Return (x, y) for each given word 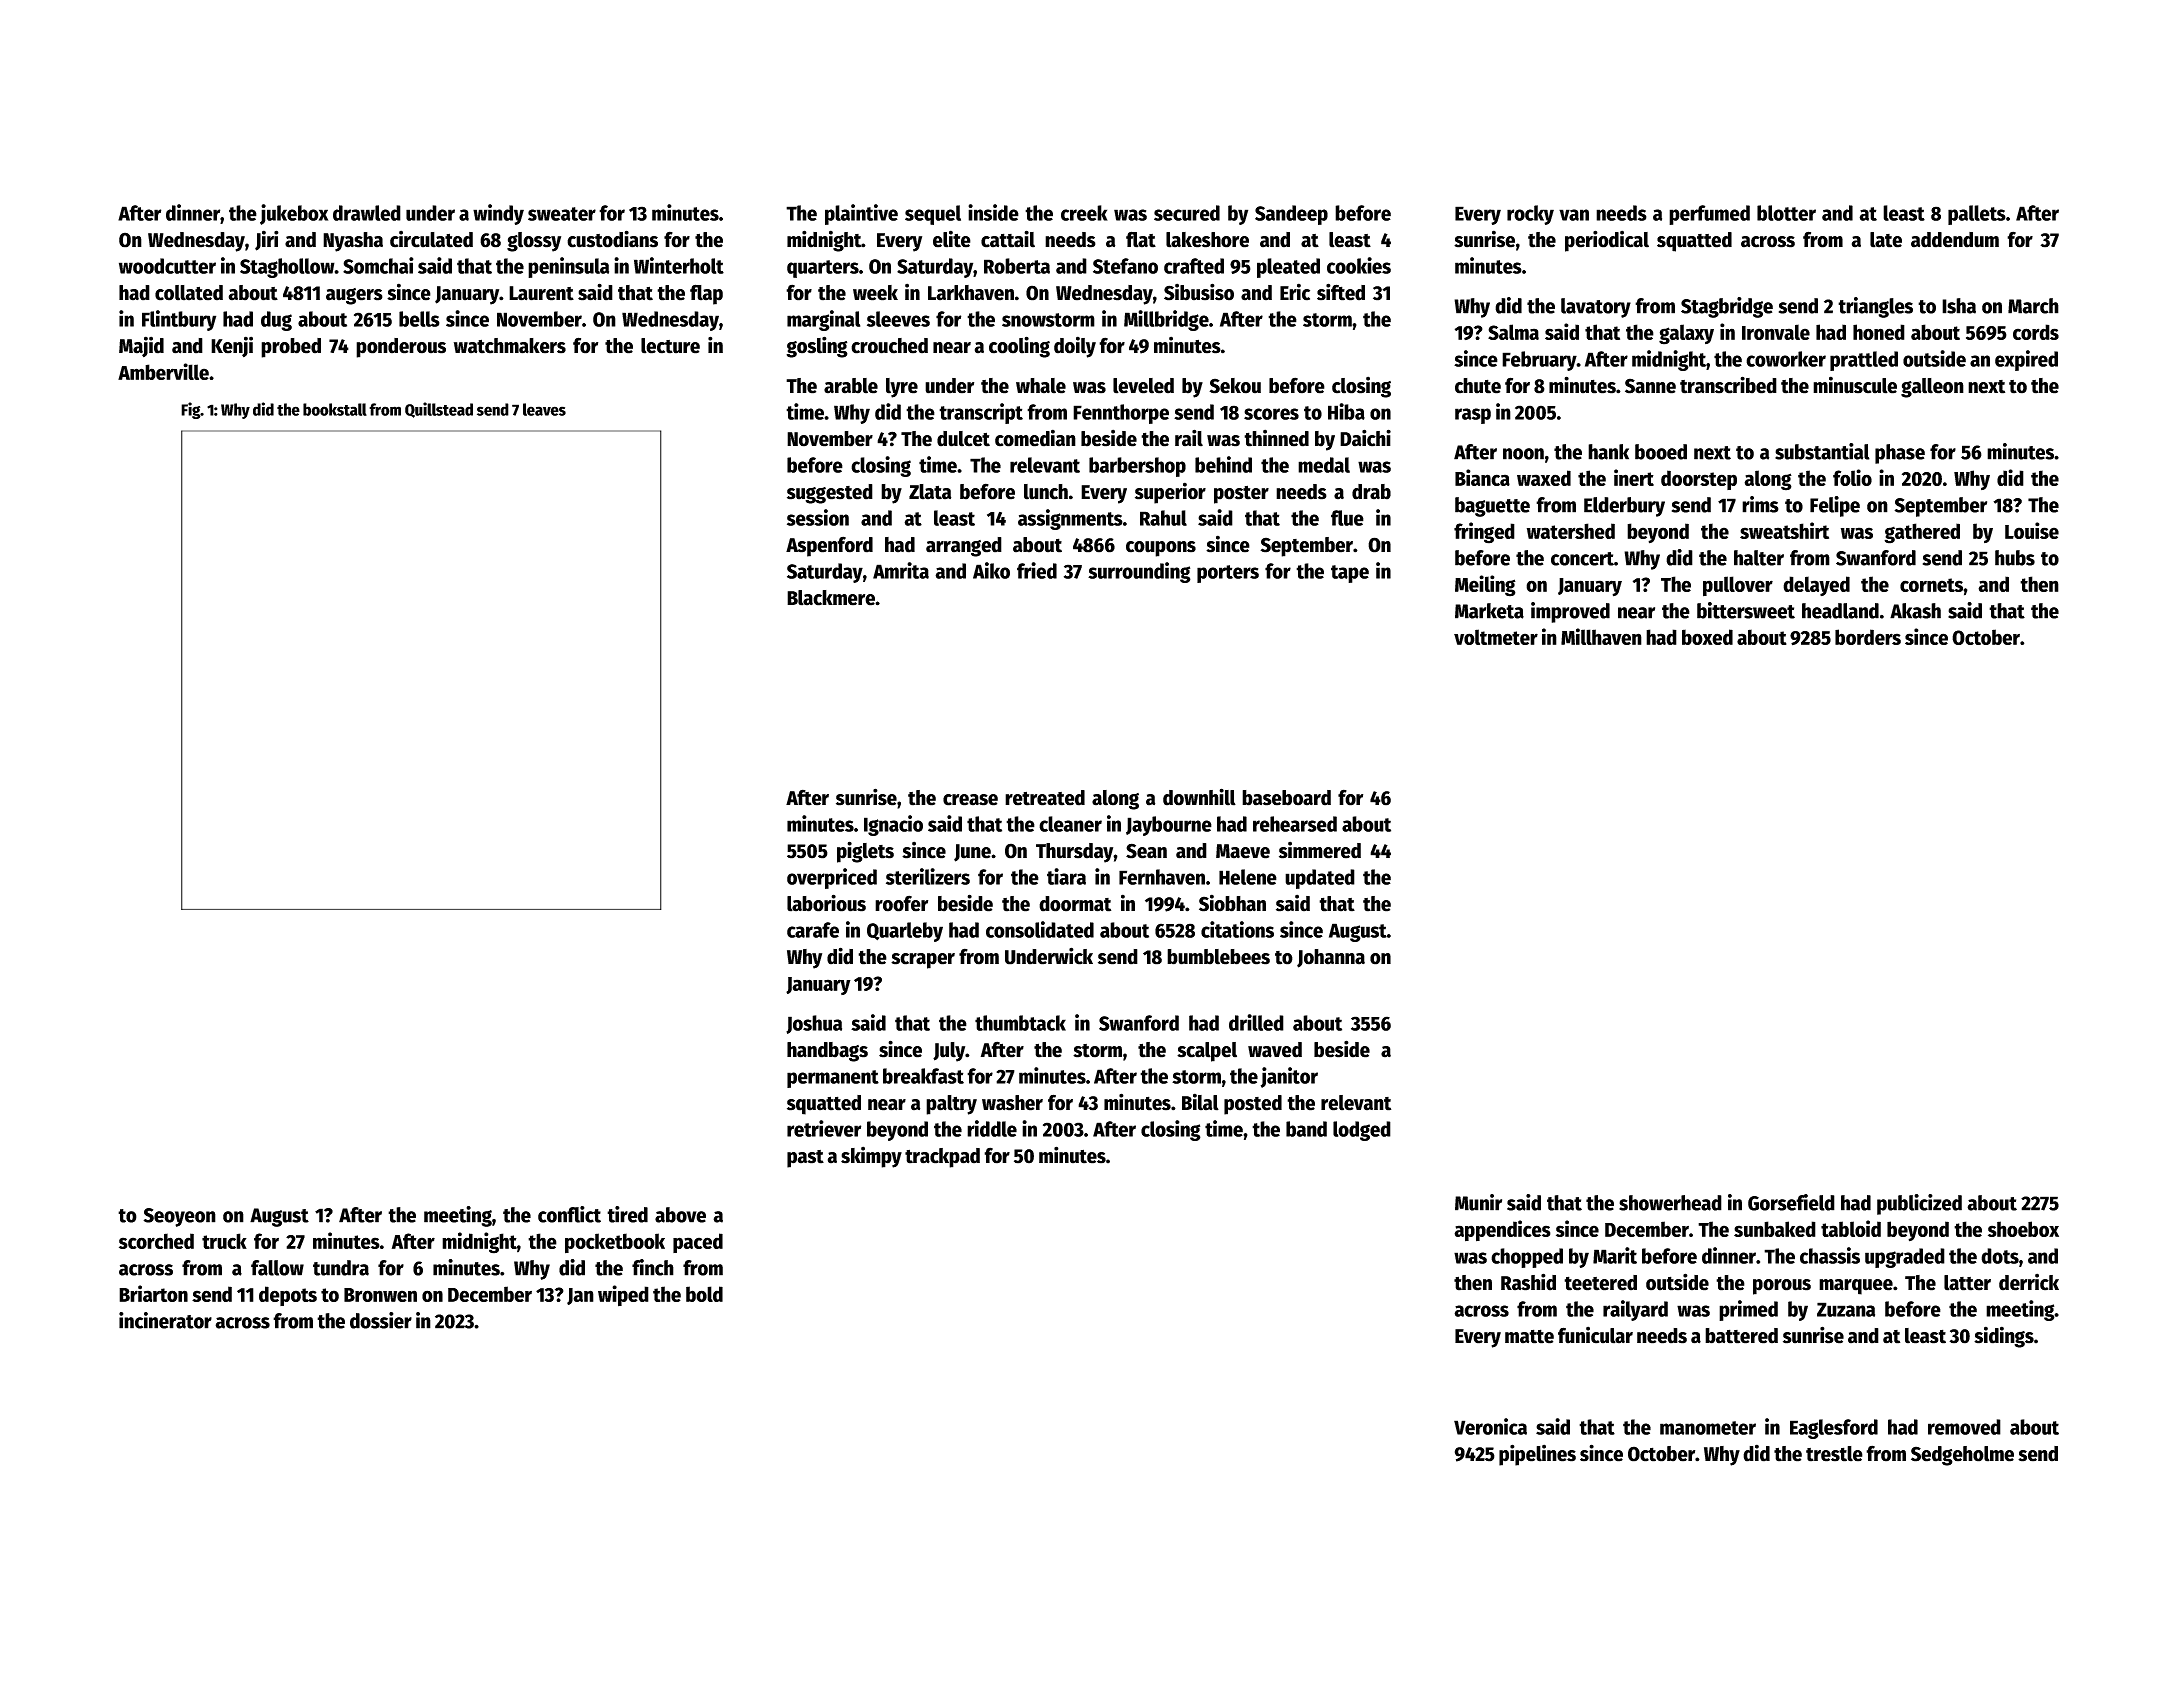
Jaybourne (1169, 826)
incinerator (165, 1320)
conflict (569, 1214)
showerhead (1670, 1203)
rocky (1530, 215)
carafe (813, 930)
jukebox (294, 214)
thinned (1276, 438)
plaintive (861, 214)
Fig (191, 410)
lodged (1362, 1131)
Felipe (1835, 506)
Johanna (1331, 958)
